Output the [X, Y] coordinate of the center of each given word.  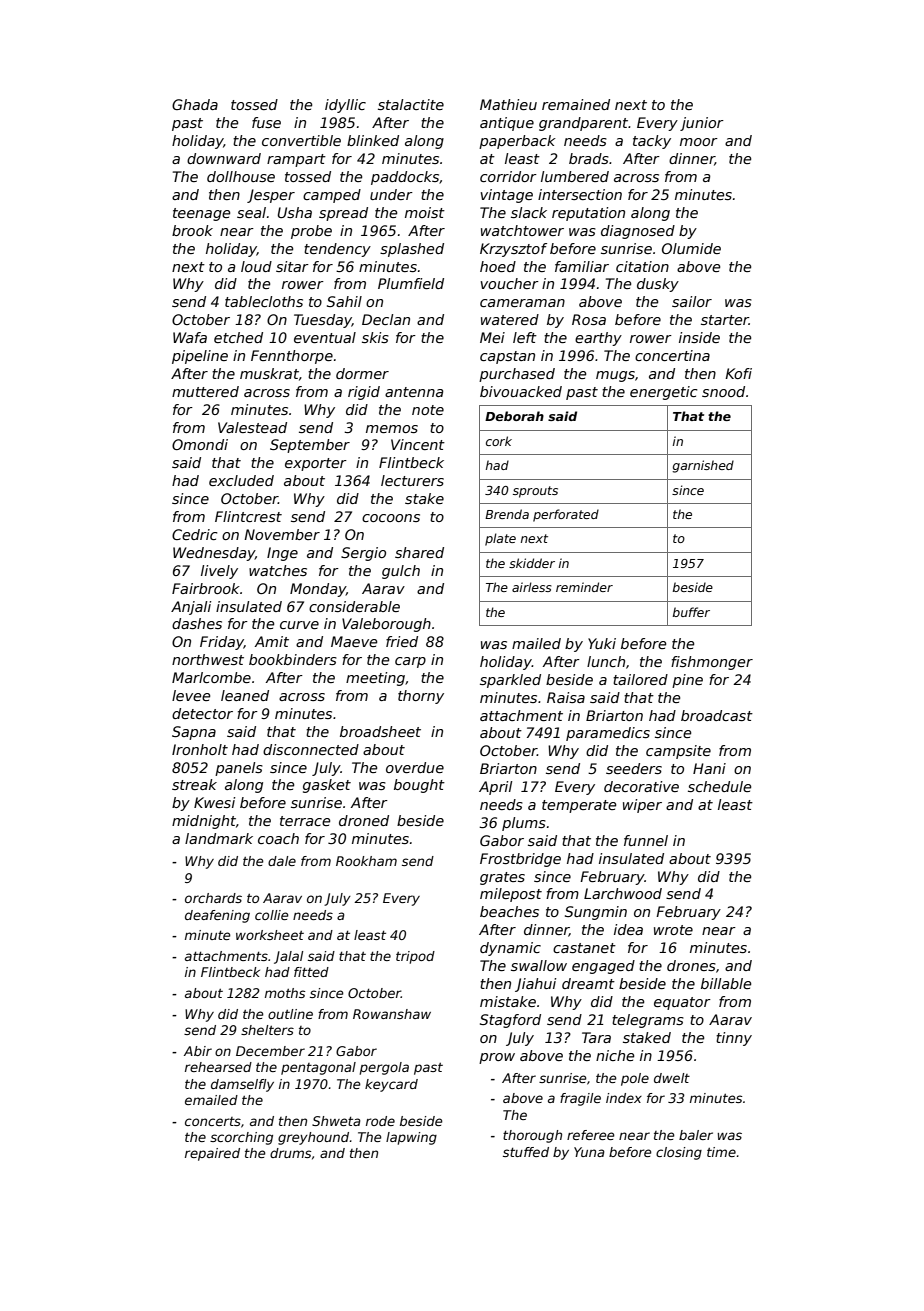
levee [191, 695]
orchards [213, 898]
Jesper [271, 196]
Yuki [602, 643]
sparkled [510, 681]
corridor [508, 176]
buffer [691, 612]
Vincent [418, 444]
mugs [615, 376]
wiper [642, 806]
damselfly [242, 1085]
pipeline [200, 357]
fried [402, 641]
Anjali [191, 608]
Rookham [366, 861]
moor [699, 142]
